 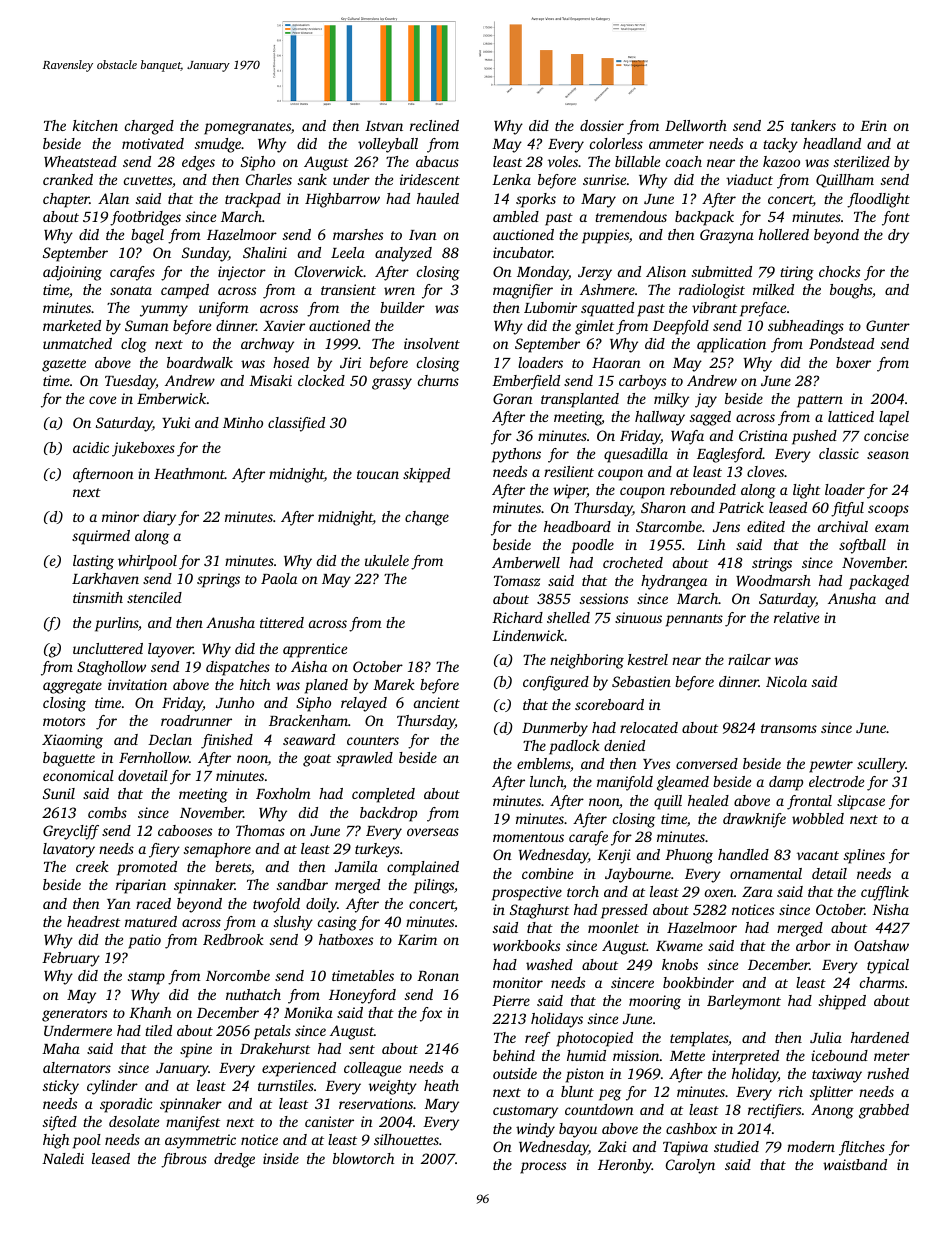 I want to click on manifold, so click(x=625, y=783).
